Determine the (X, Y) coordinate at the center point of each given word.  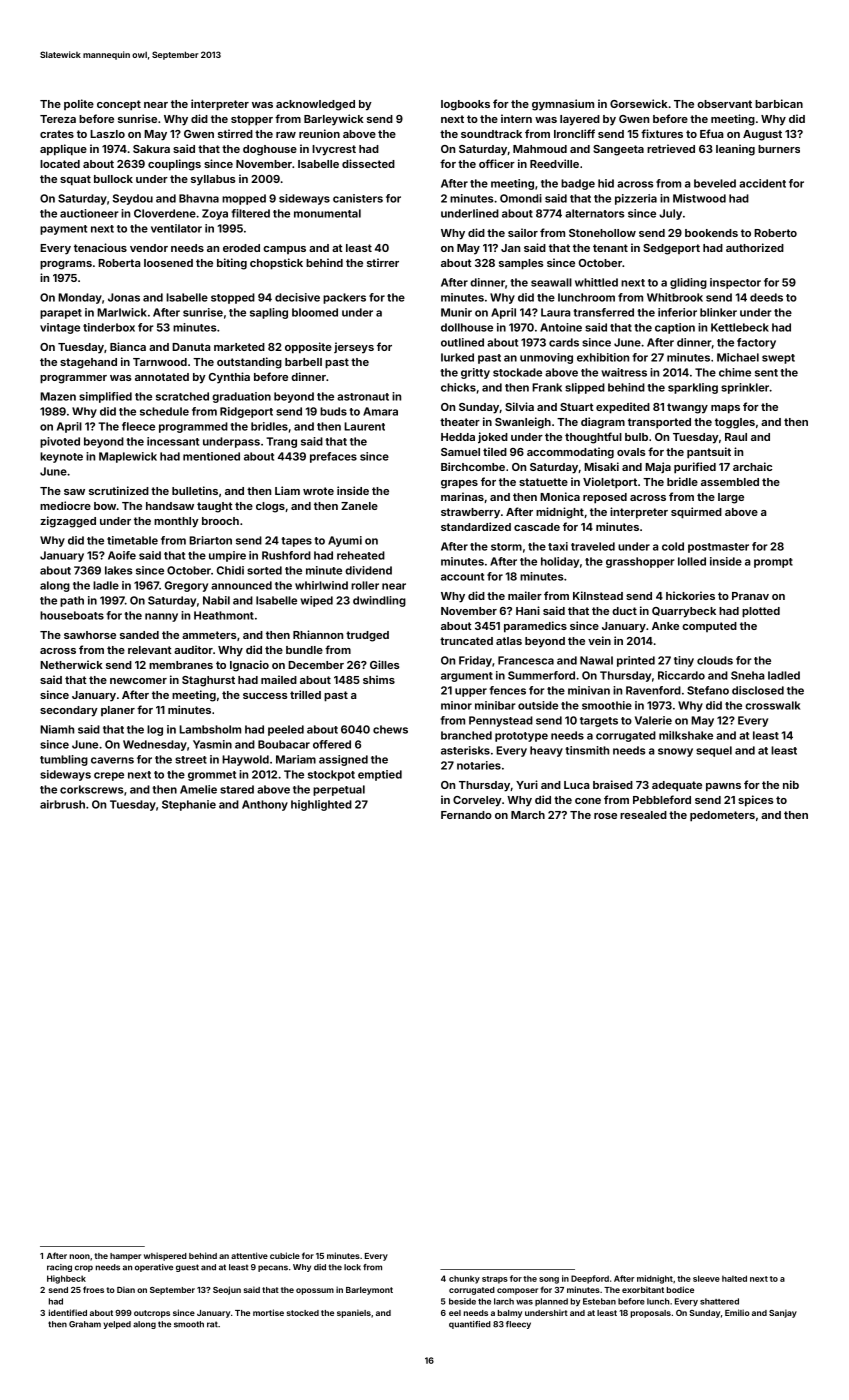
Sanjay (783, 1313)
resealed (643, 815)
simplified (105, 397)
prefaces (333, 457)
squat (75, 180)
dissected (368, 163)
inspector (735, 283)
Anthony (265, 805)
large (731, 498)
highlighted (321, 805)
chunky (464, 1279)
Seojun (227, 1290)
